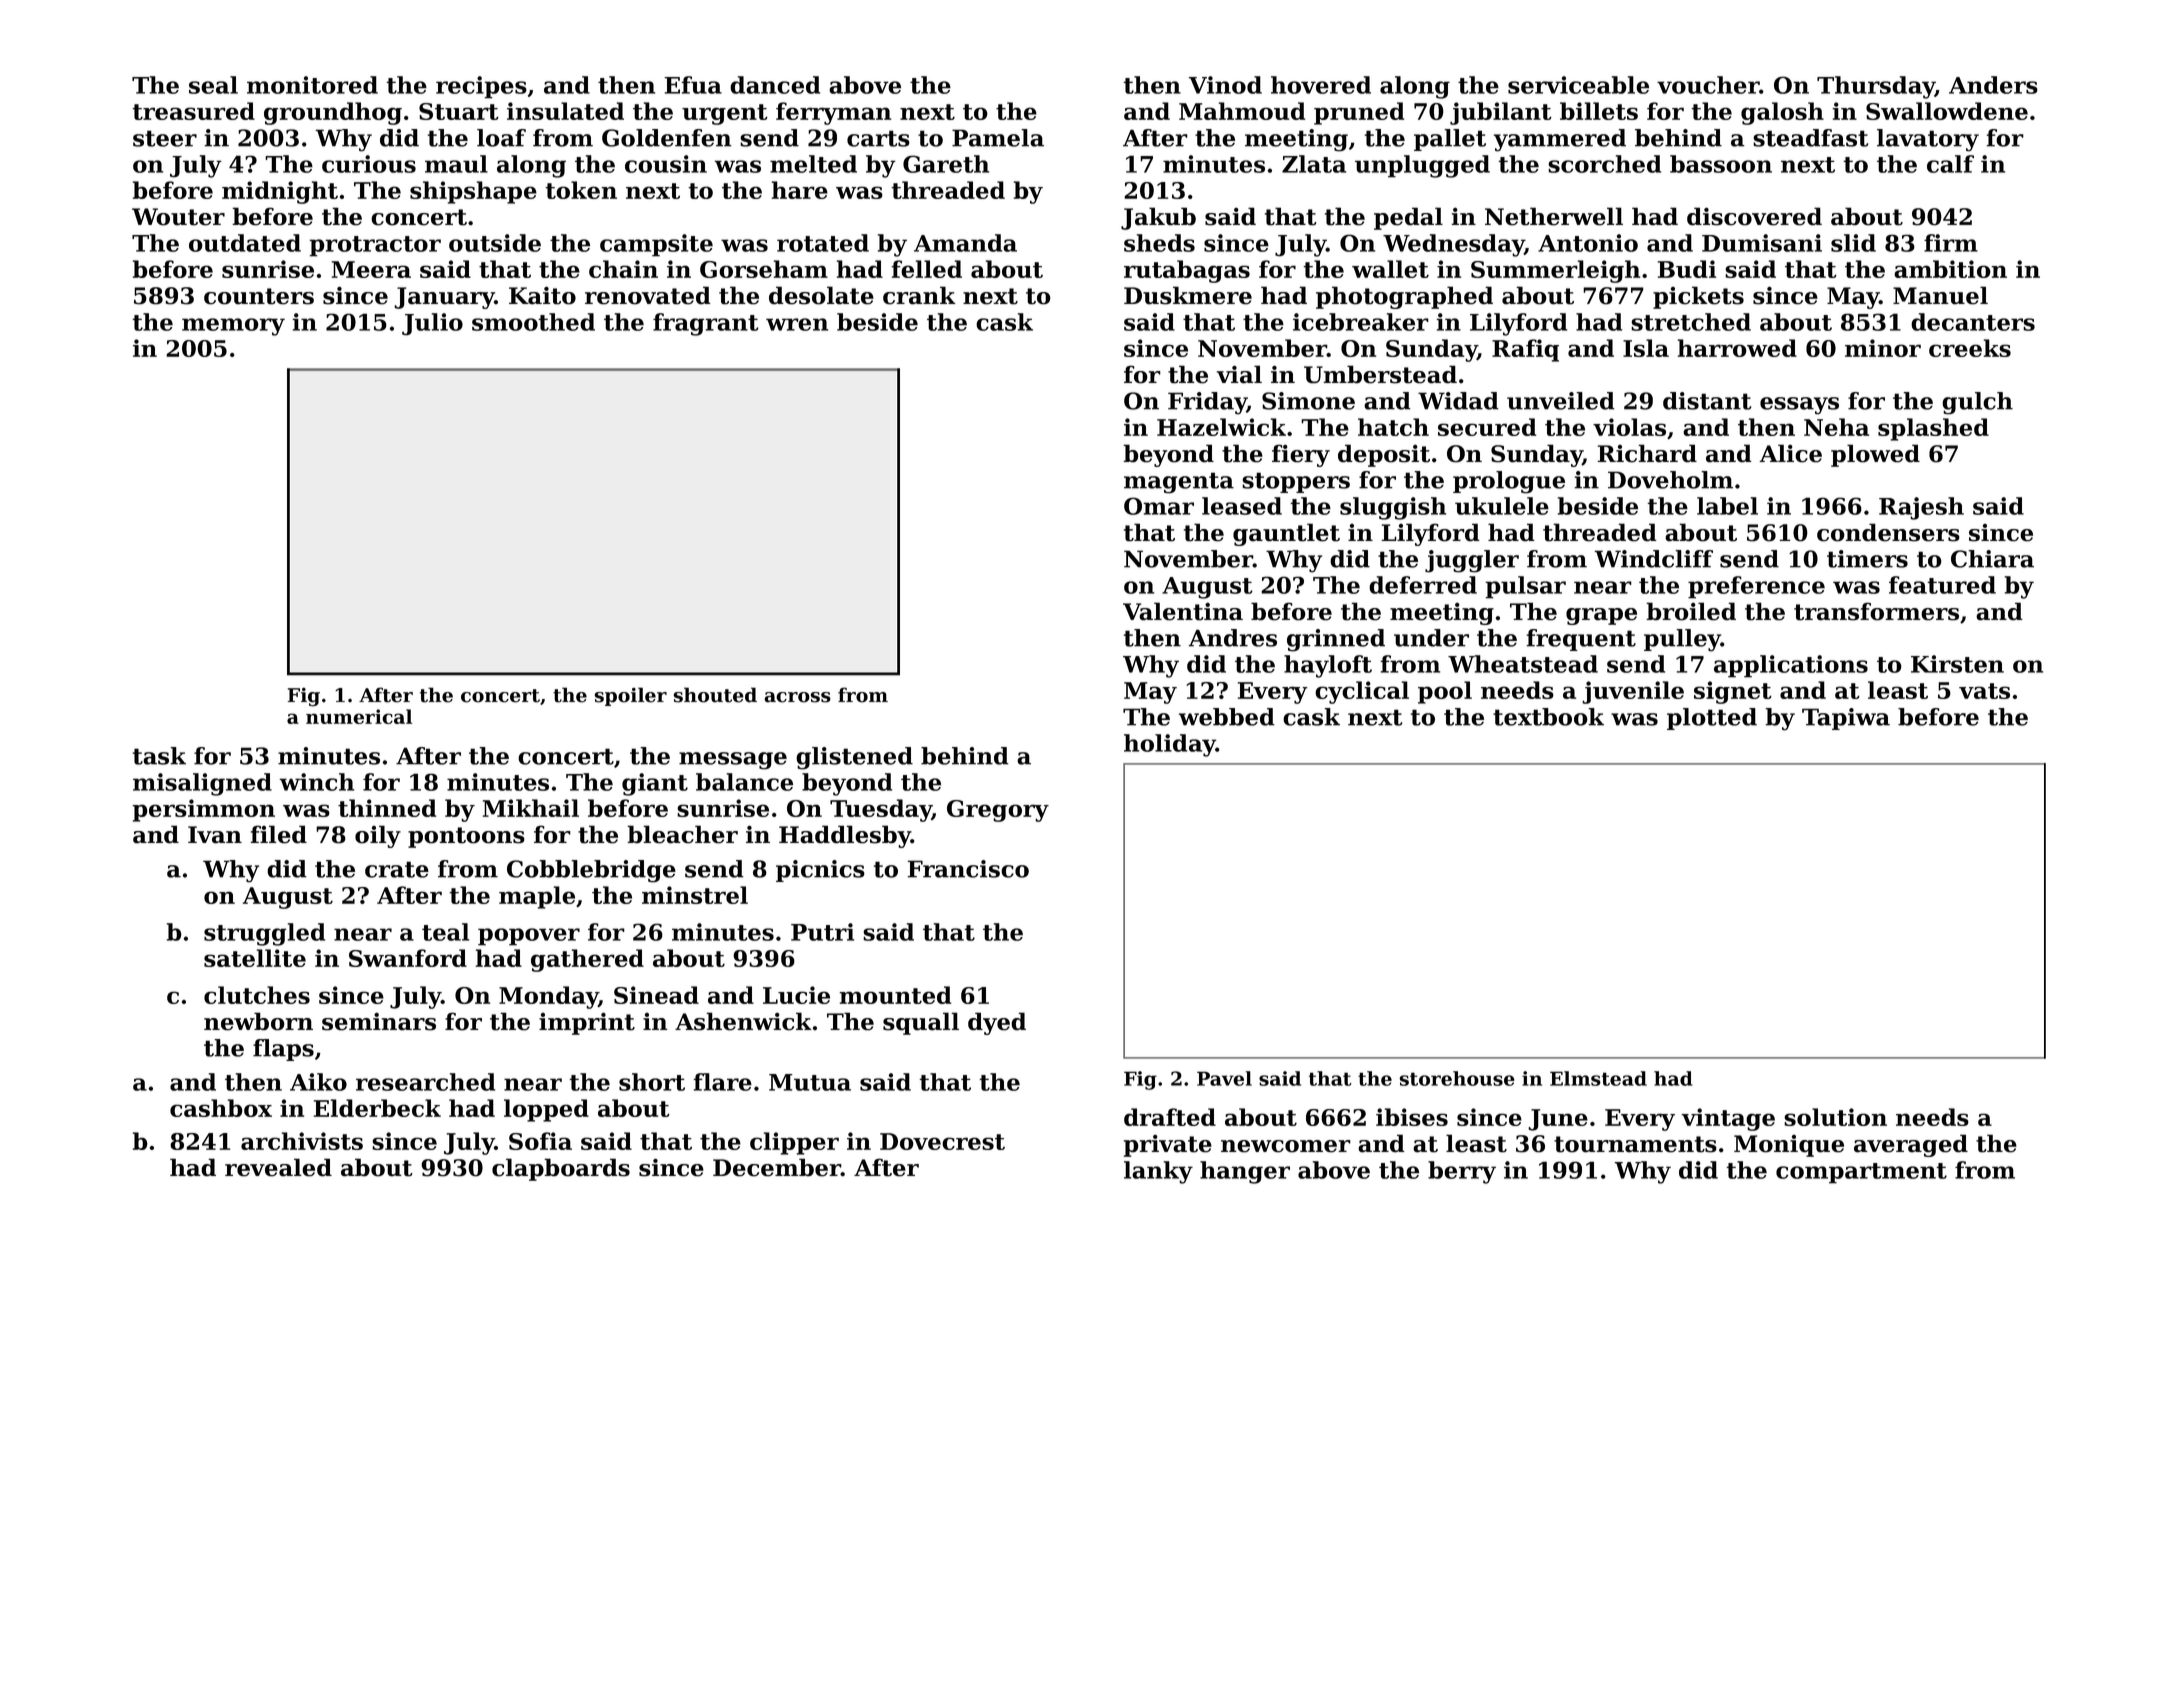 Image resolution: width=2178 pixels, height=1683 pixels. What do you see at coordinates (715, 695) in the screenshot?
I see `shouted` at bounding box center [715, 695].
